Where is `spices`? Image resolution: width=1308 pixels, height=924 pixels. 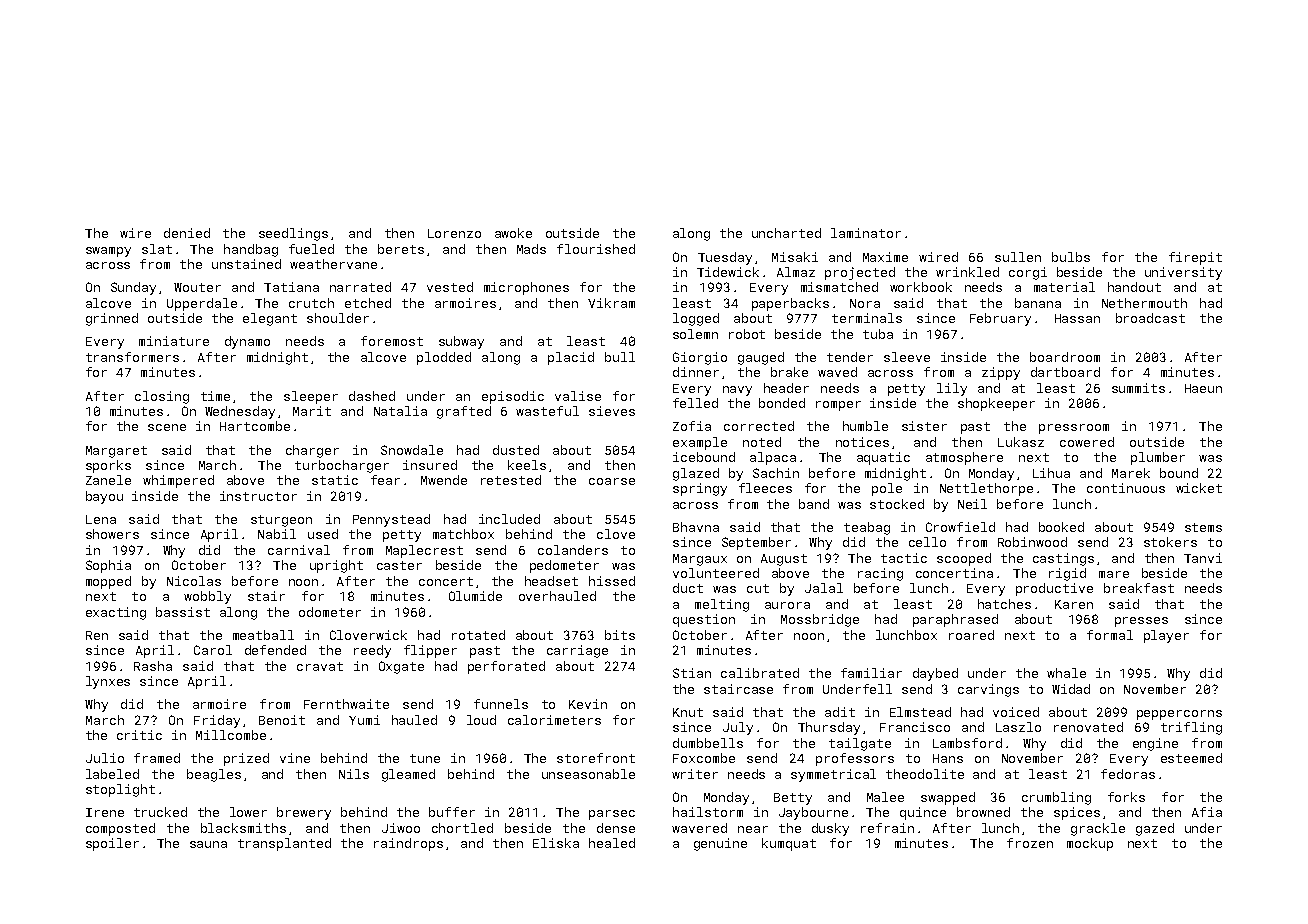
spices is located at coordinates (1077, 813).
